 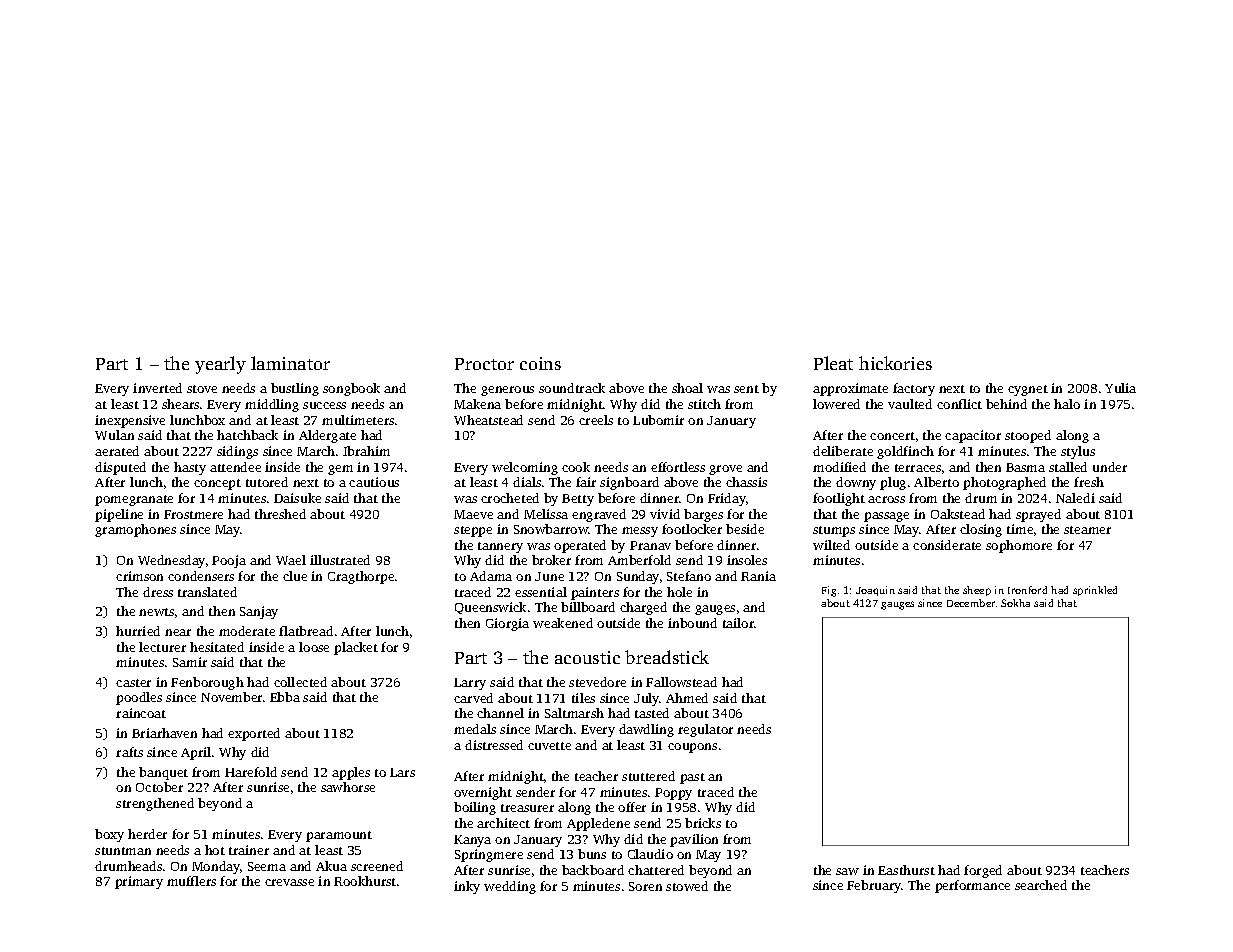 I want to click on caster, so click(x=133, y=683).
